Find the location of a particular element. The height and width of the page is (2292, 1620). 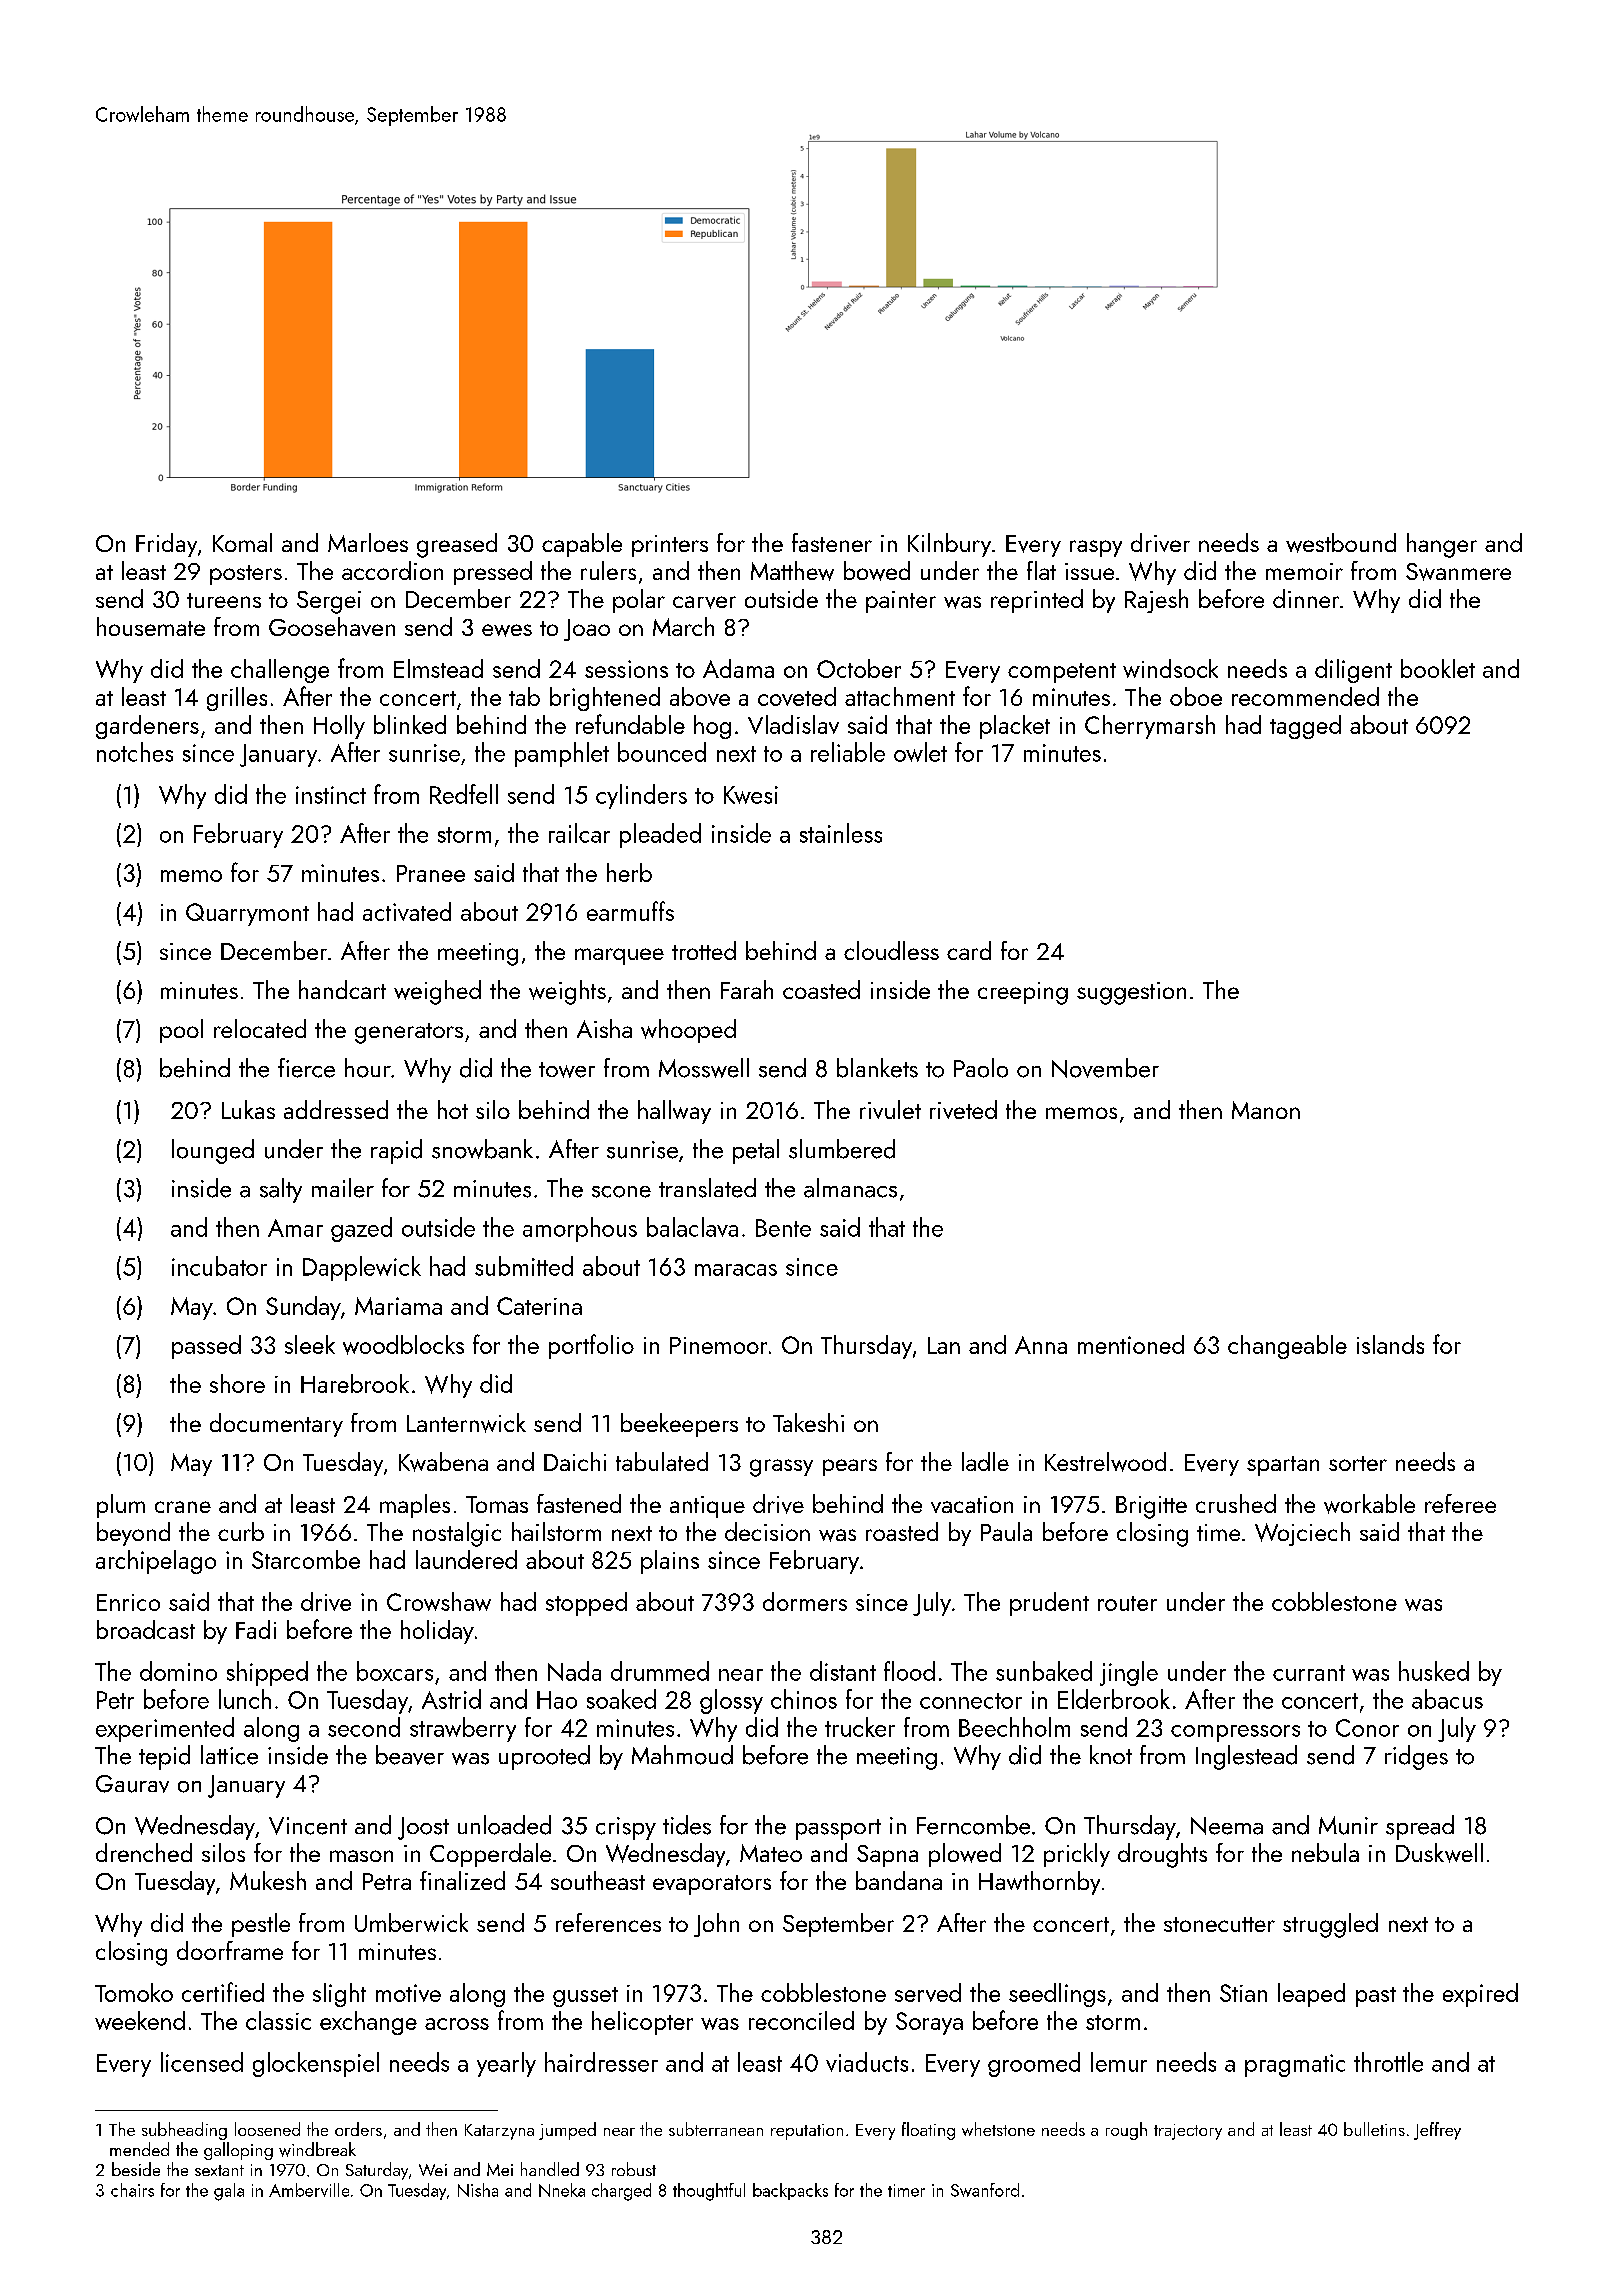

Marloes is located at coordinates (368, 542).
